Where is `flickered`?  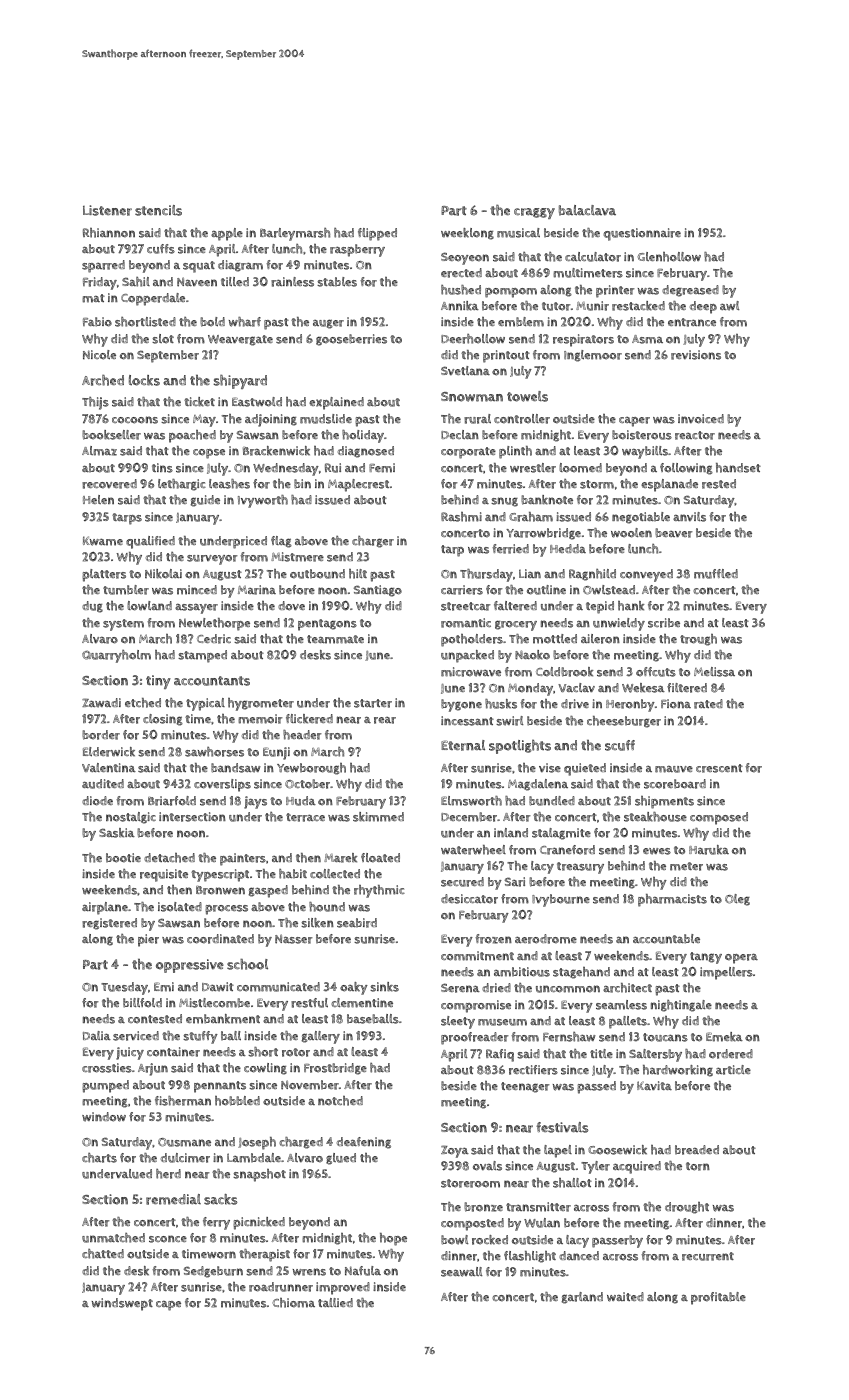 flickered is located at coordinates (309, 719).
